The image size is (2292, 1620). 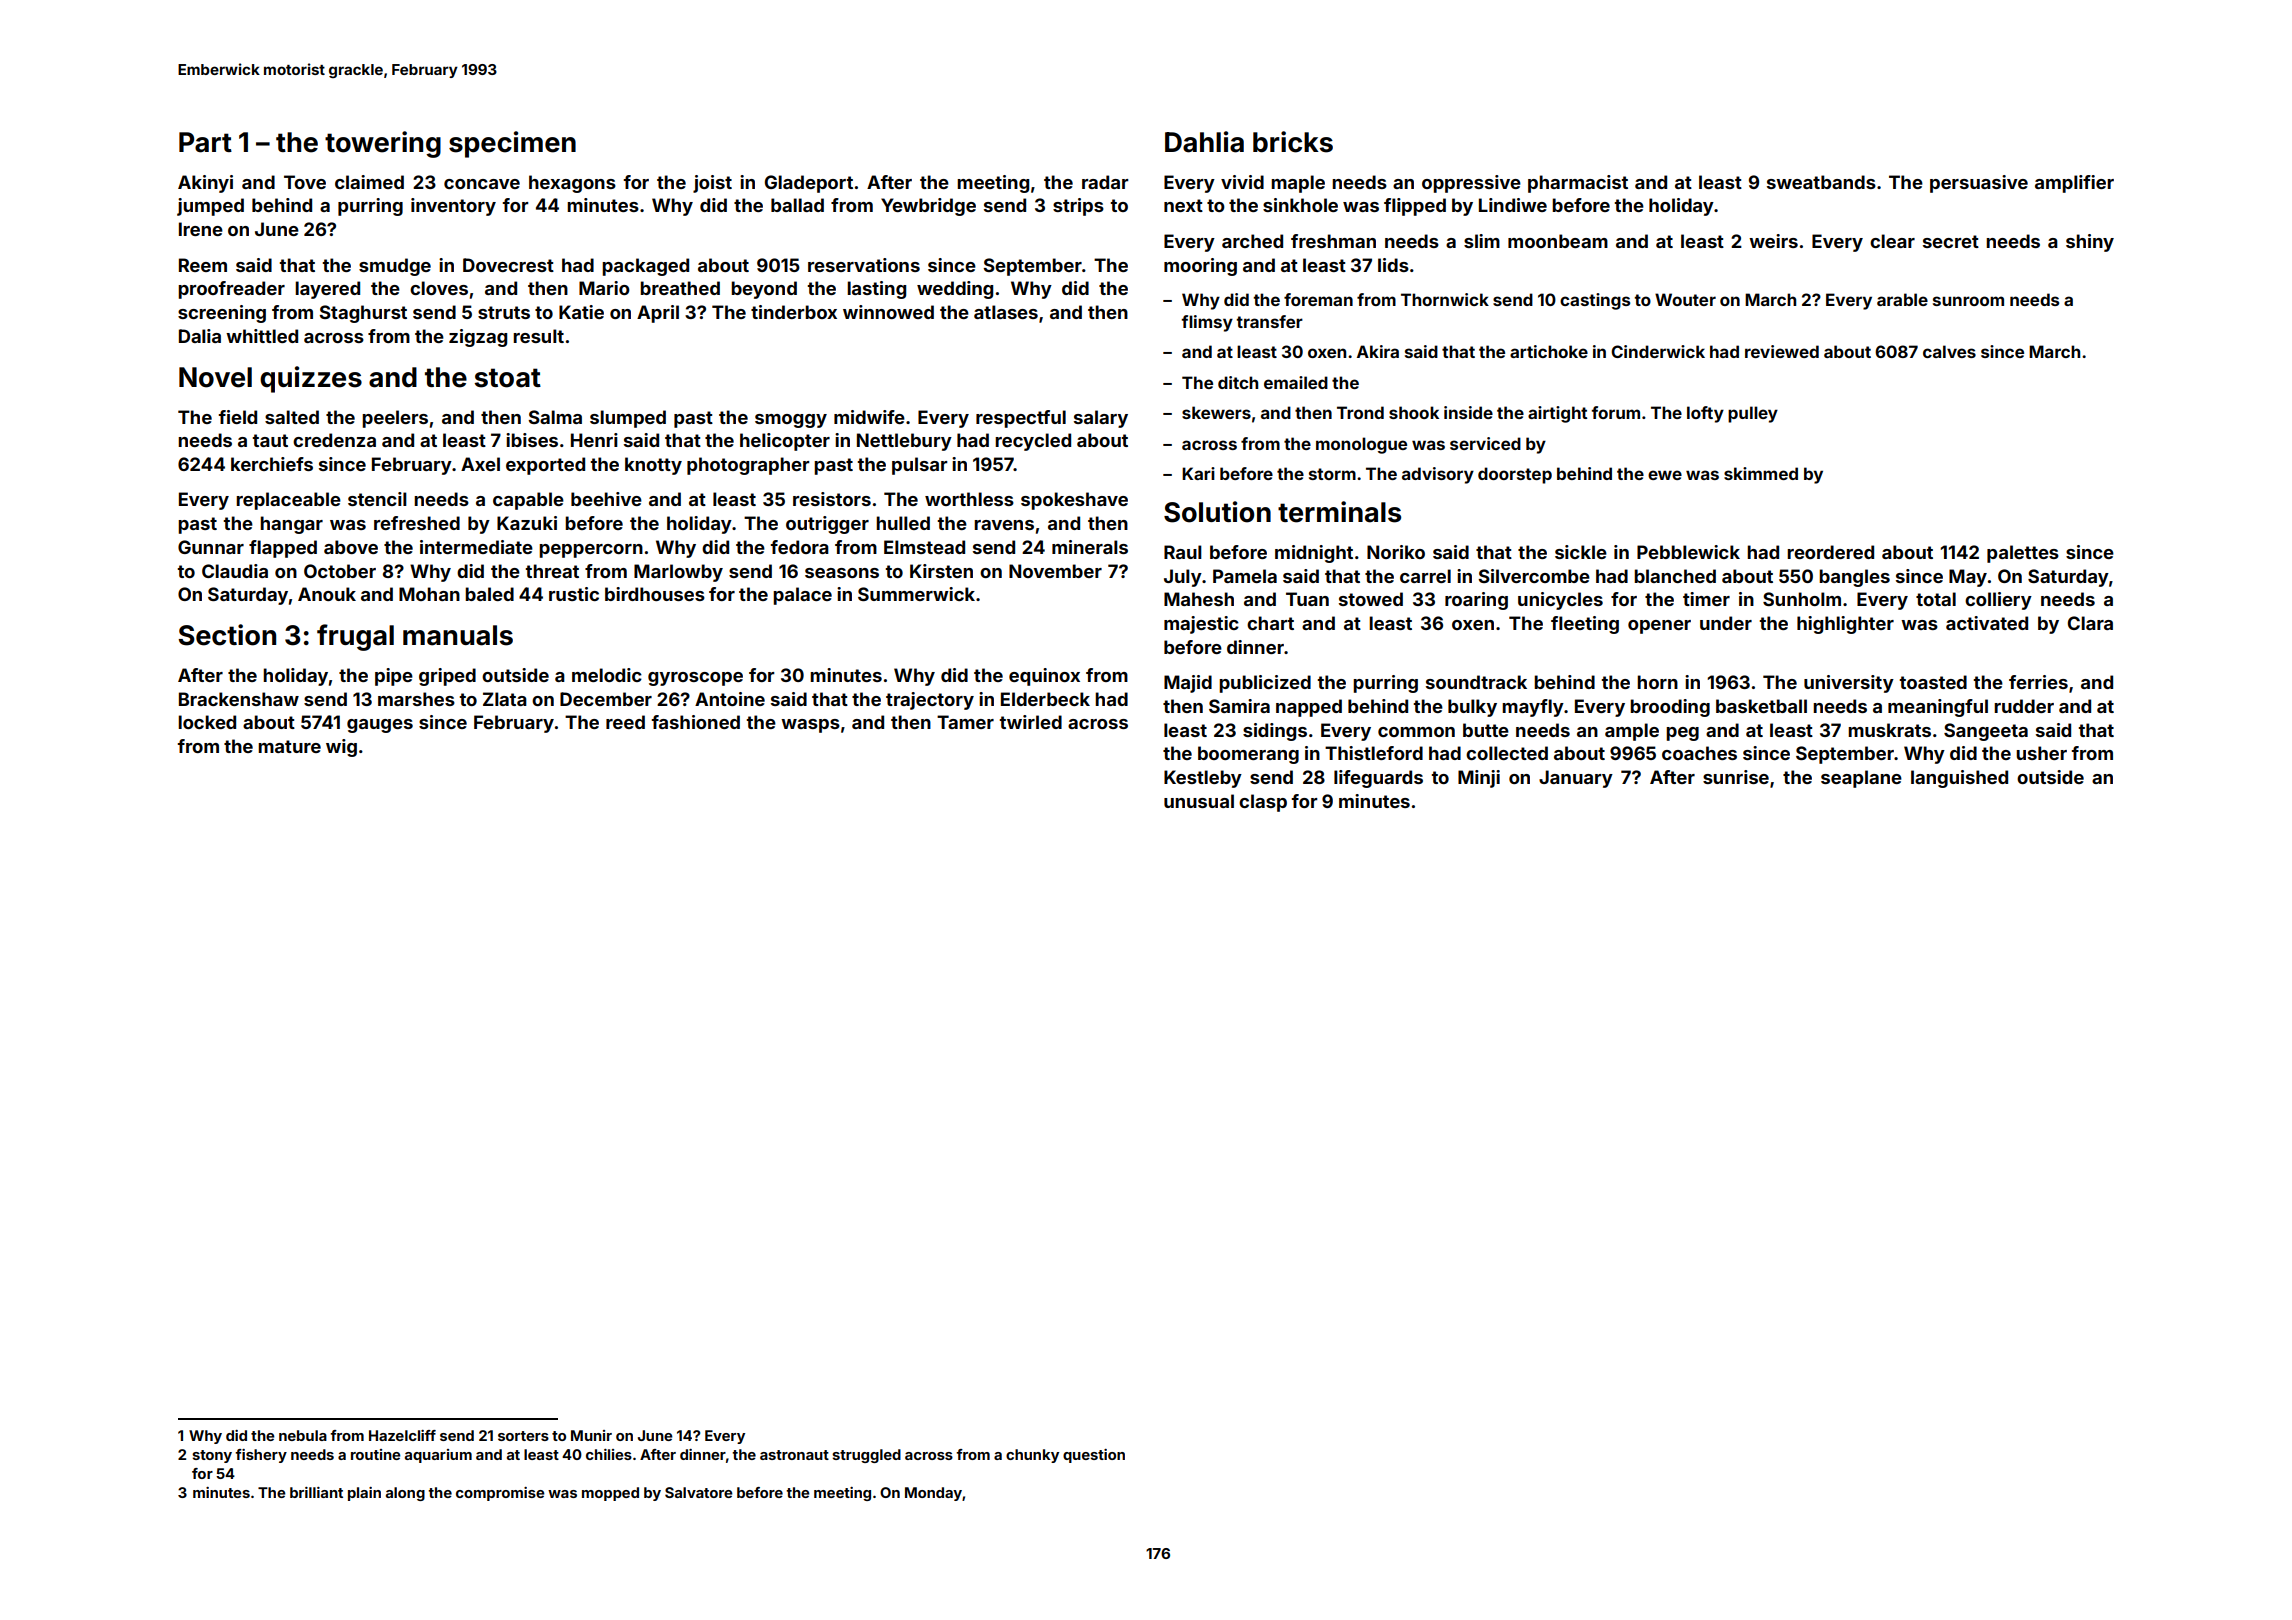 I want to click on reed, so click(x=625, y=722).
